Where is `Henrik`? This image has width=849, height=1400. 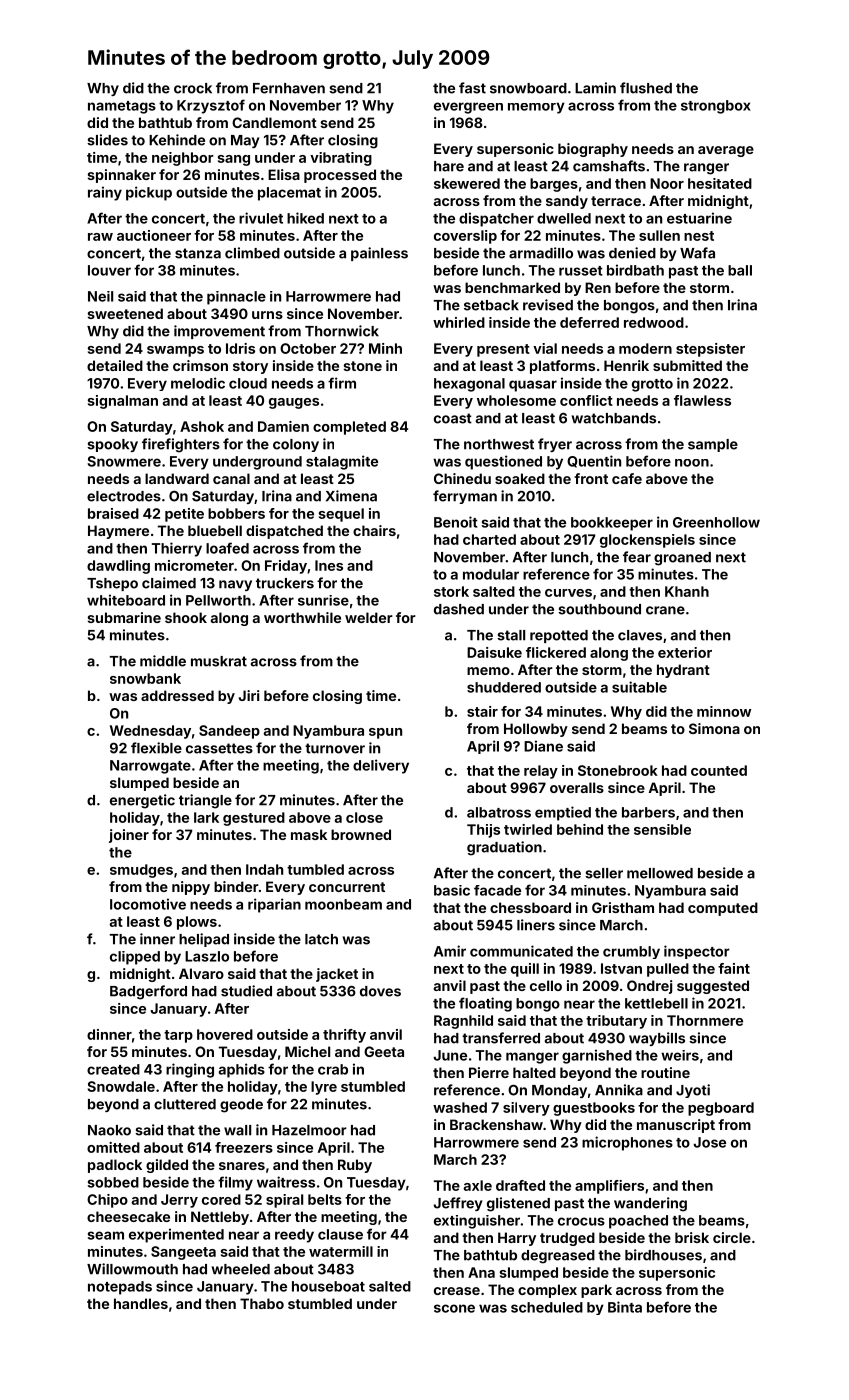
Henrik is located at coordinates (626, 365).
